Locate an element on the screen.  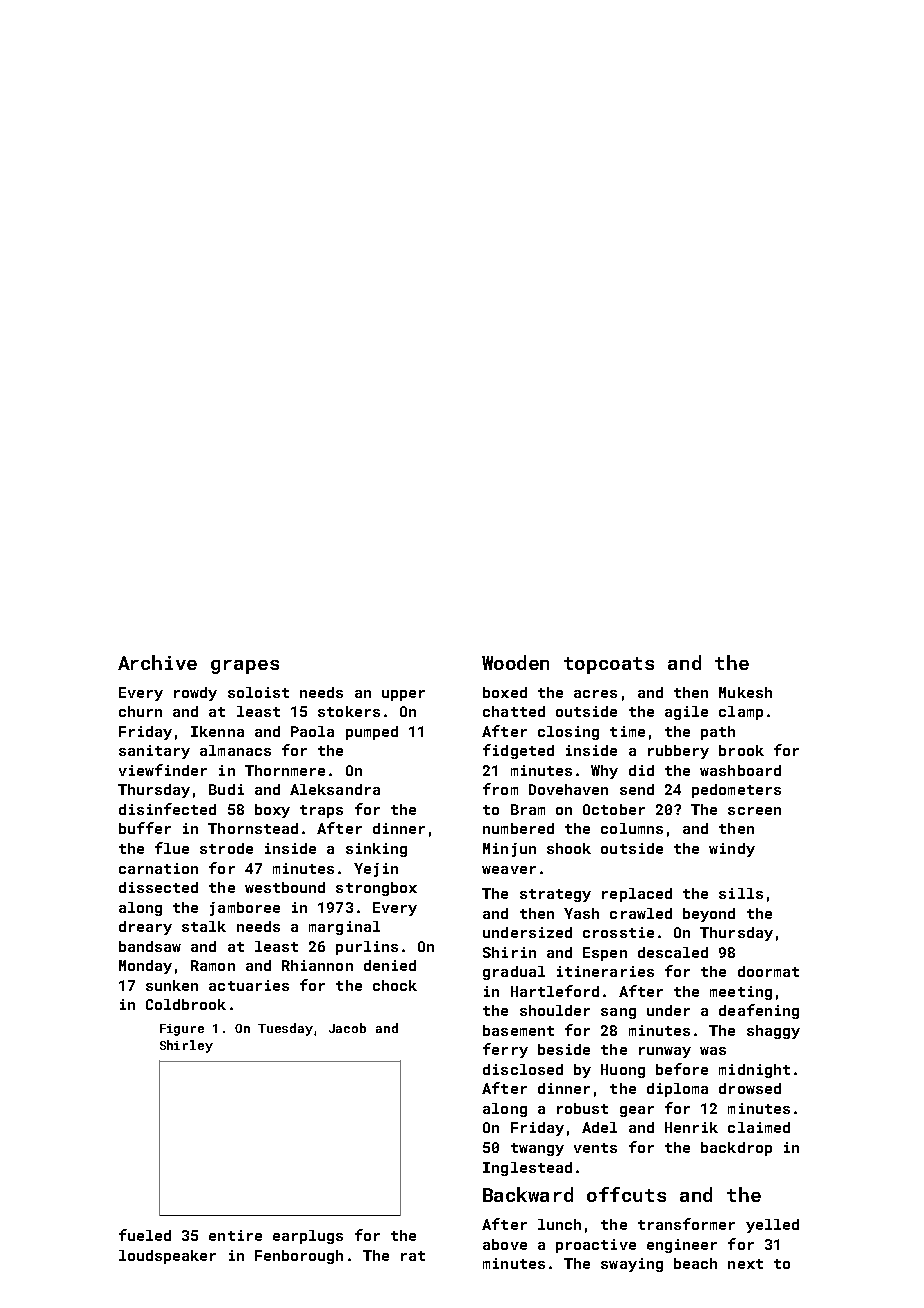
Shirin is located at coordinates (509, 952).
